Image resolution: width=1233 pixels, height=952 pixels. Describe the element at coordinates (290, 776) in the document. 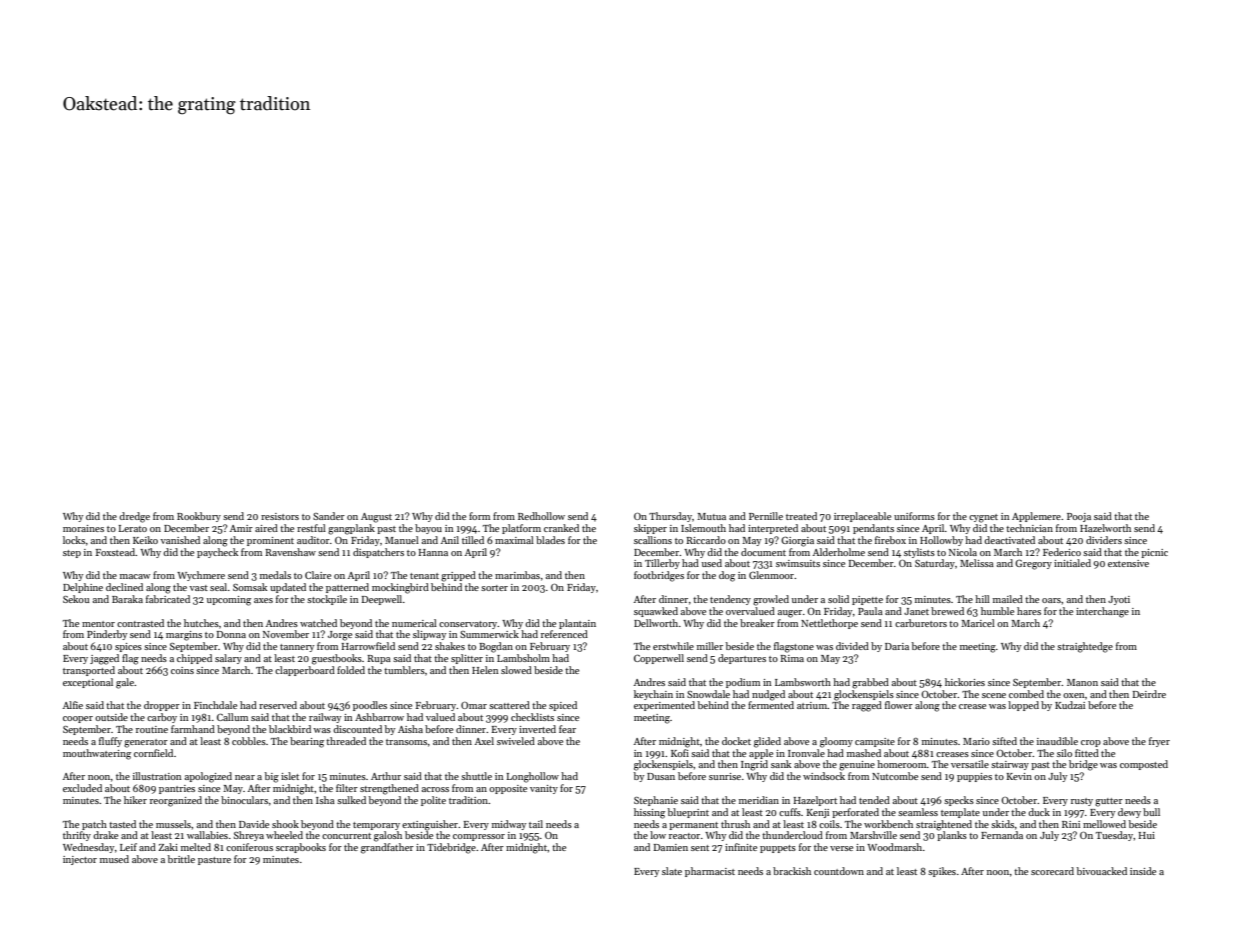

I see `islet` at that location.
